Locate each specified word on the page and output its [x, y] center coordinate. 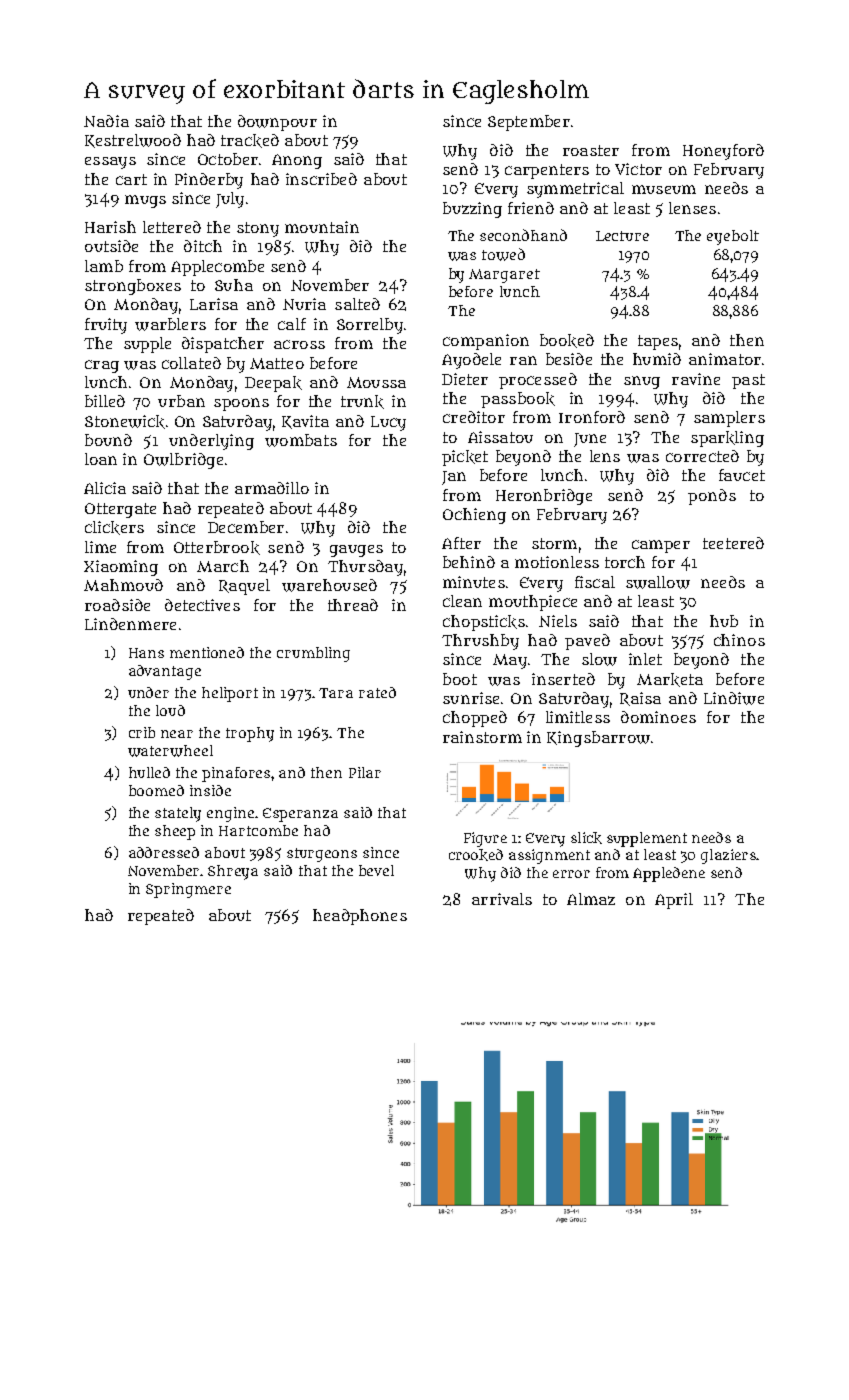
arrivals [502, 899]
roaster [591, 150]
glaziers [728, 856]
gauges [356, 551]
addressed [164, 852]
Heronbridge [544, 497]
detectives [202, 605]
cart [131, 179]
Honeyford [723, 152]
